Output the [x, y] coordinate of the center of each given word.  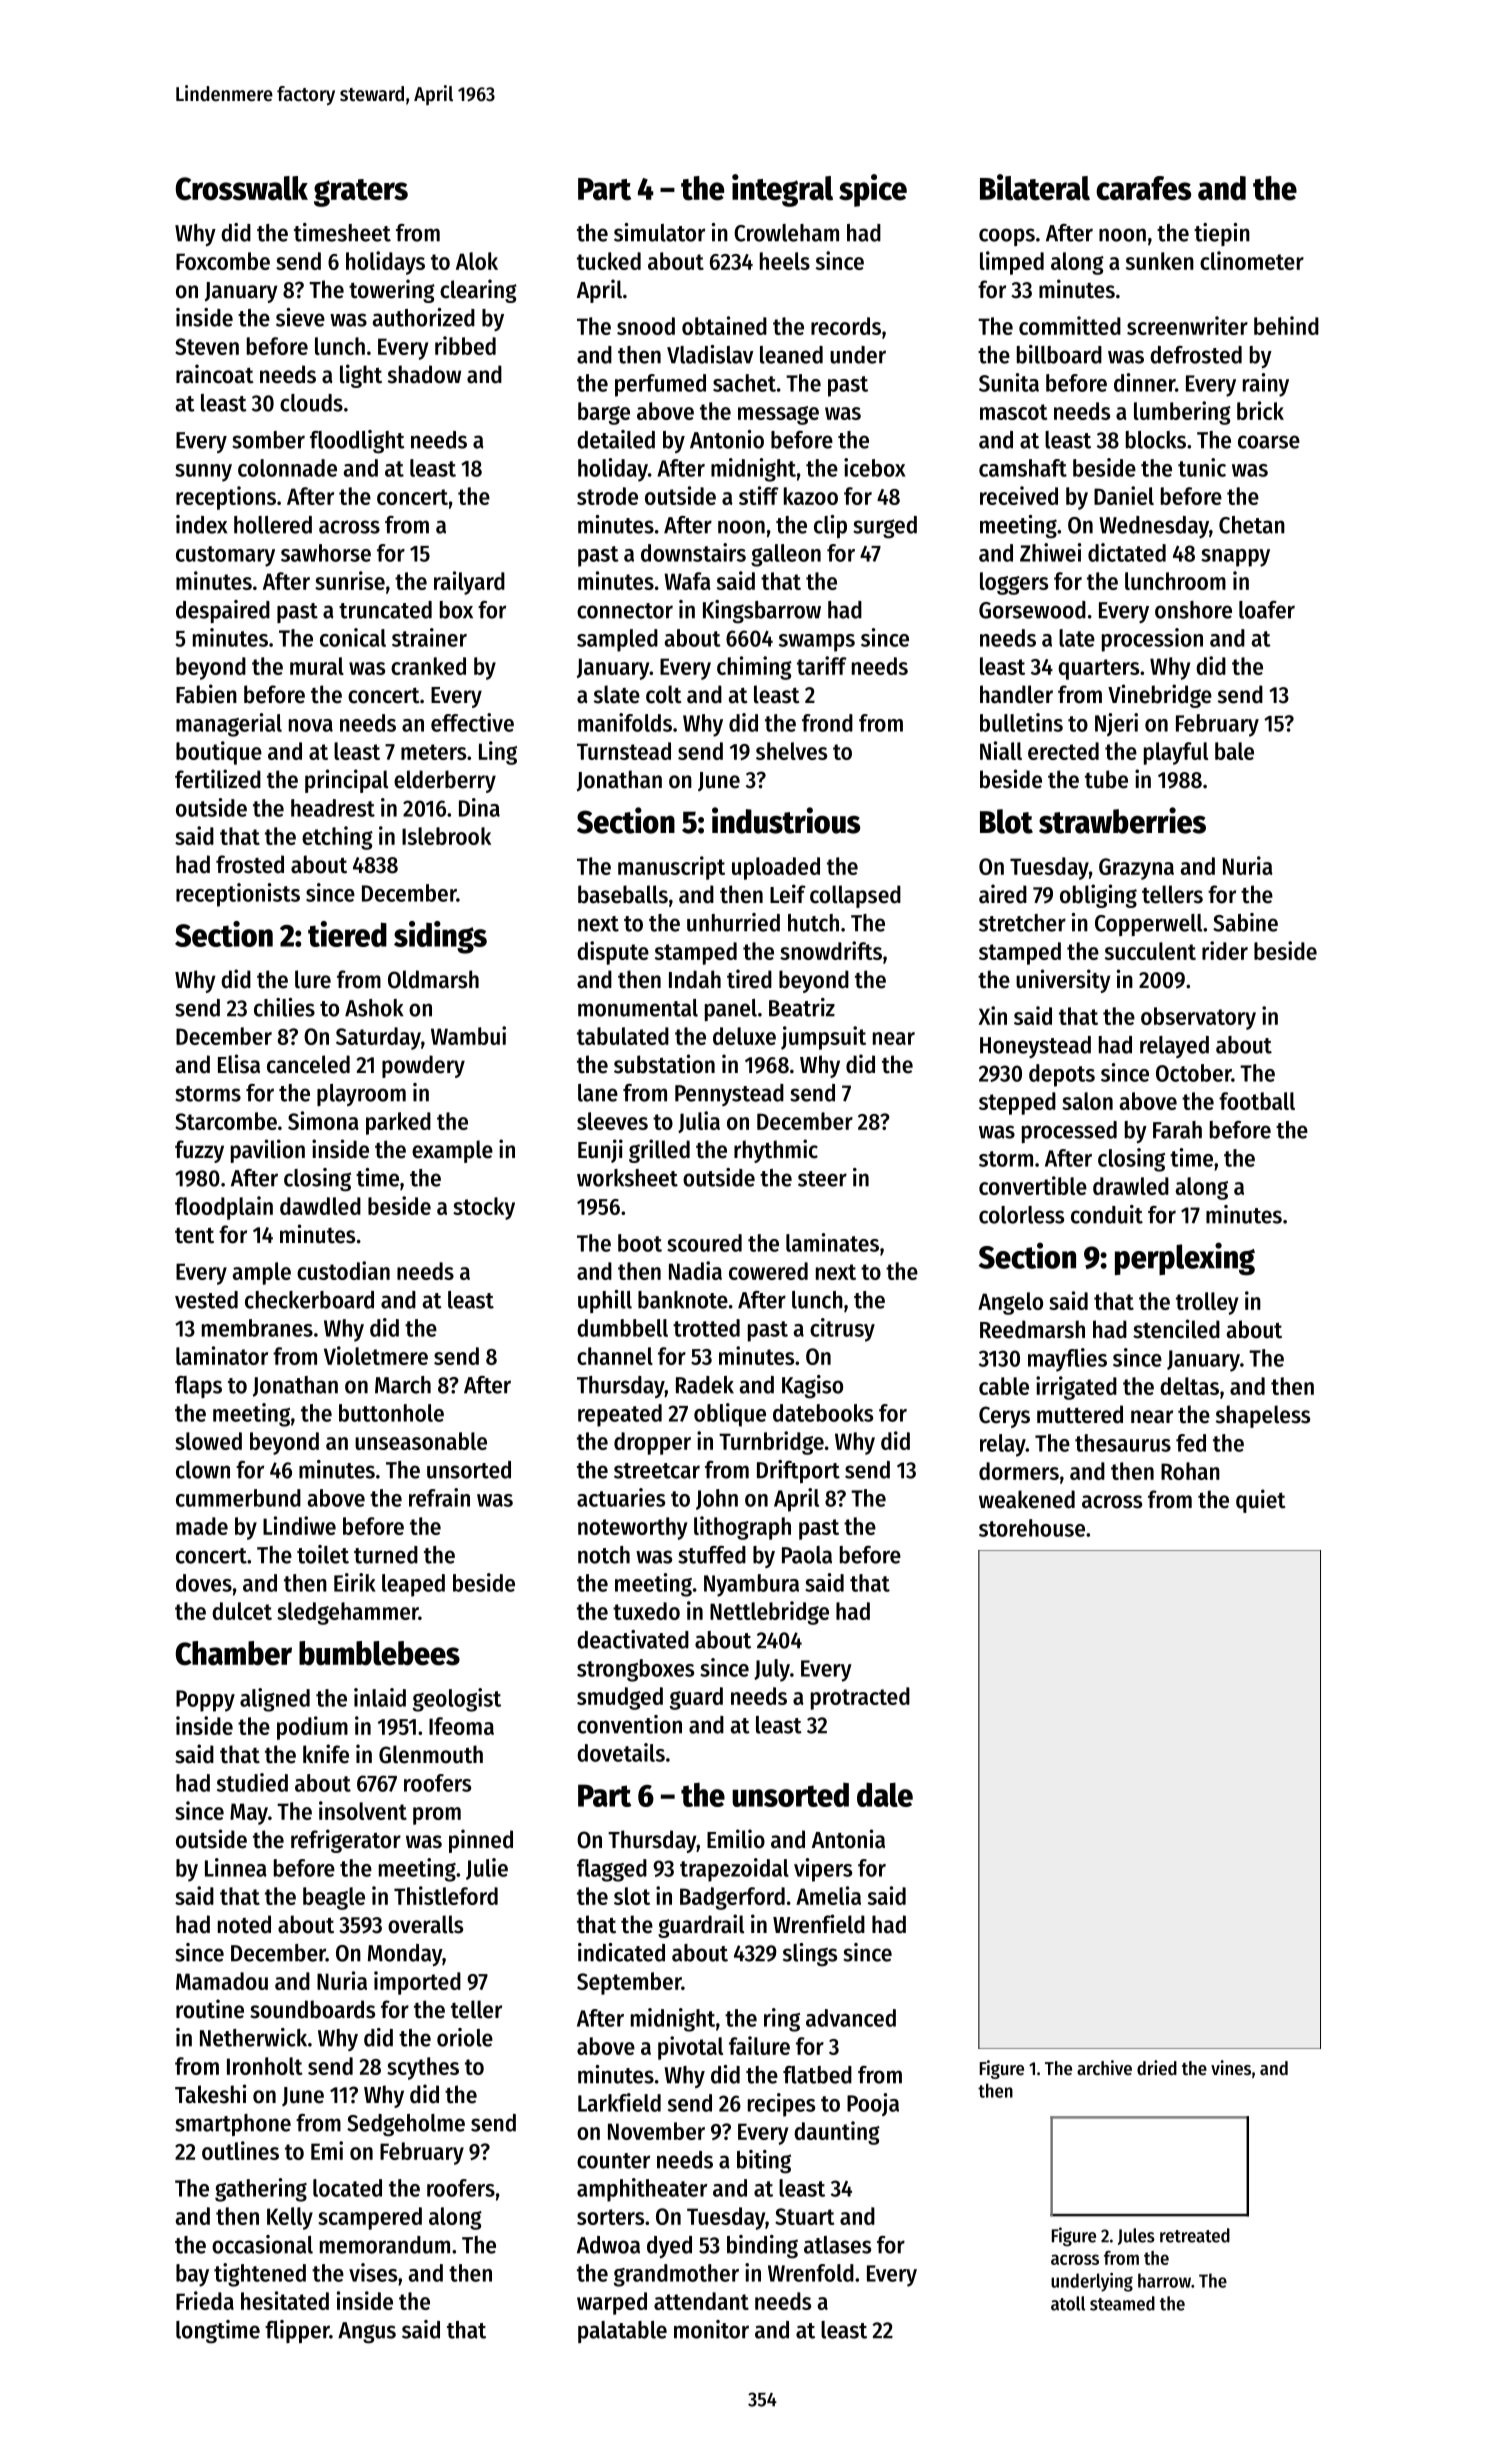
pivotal [690, 2048]
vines [1231, 2068]
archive [1104, 2068]
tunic [1202, 467]
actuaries [621, 1497]
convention [629, 1724]
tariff [822, 665]
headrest [333, 808]
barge [604, 413]
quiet [1261, 1501]
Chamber [234, 1653]
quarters [1098, 669]
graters [361, 193]
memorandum [385, 2245]
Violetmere [376, 1355]
